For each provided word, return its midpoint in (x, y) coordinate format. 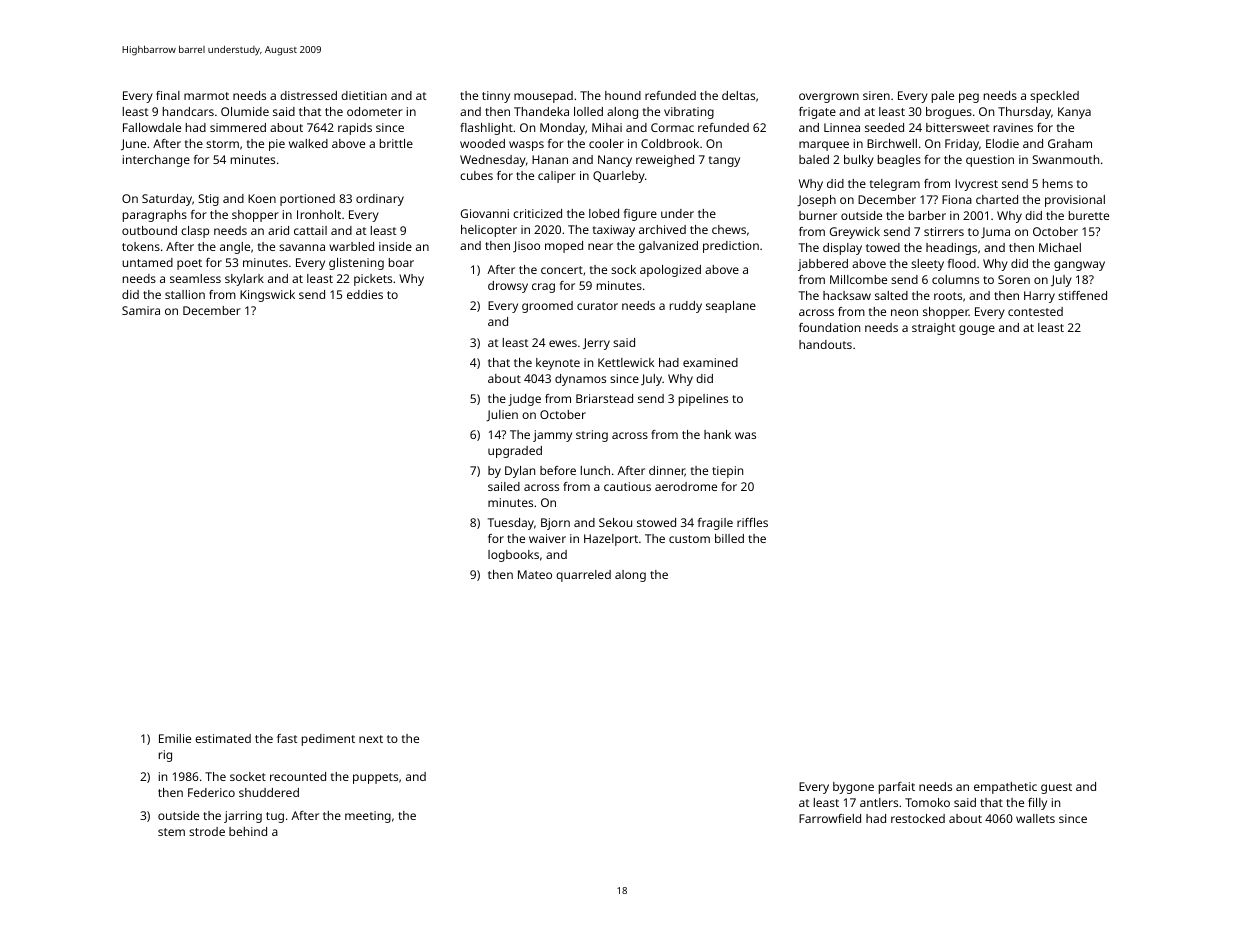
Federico (211, 792)
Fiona (957, 199)
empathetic (1005, 788)
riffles (752, 522)
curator (597, 306)
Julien (502, 416)
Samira (141, 310)
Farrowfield (830, 818)
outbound (149, 230)
